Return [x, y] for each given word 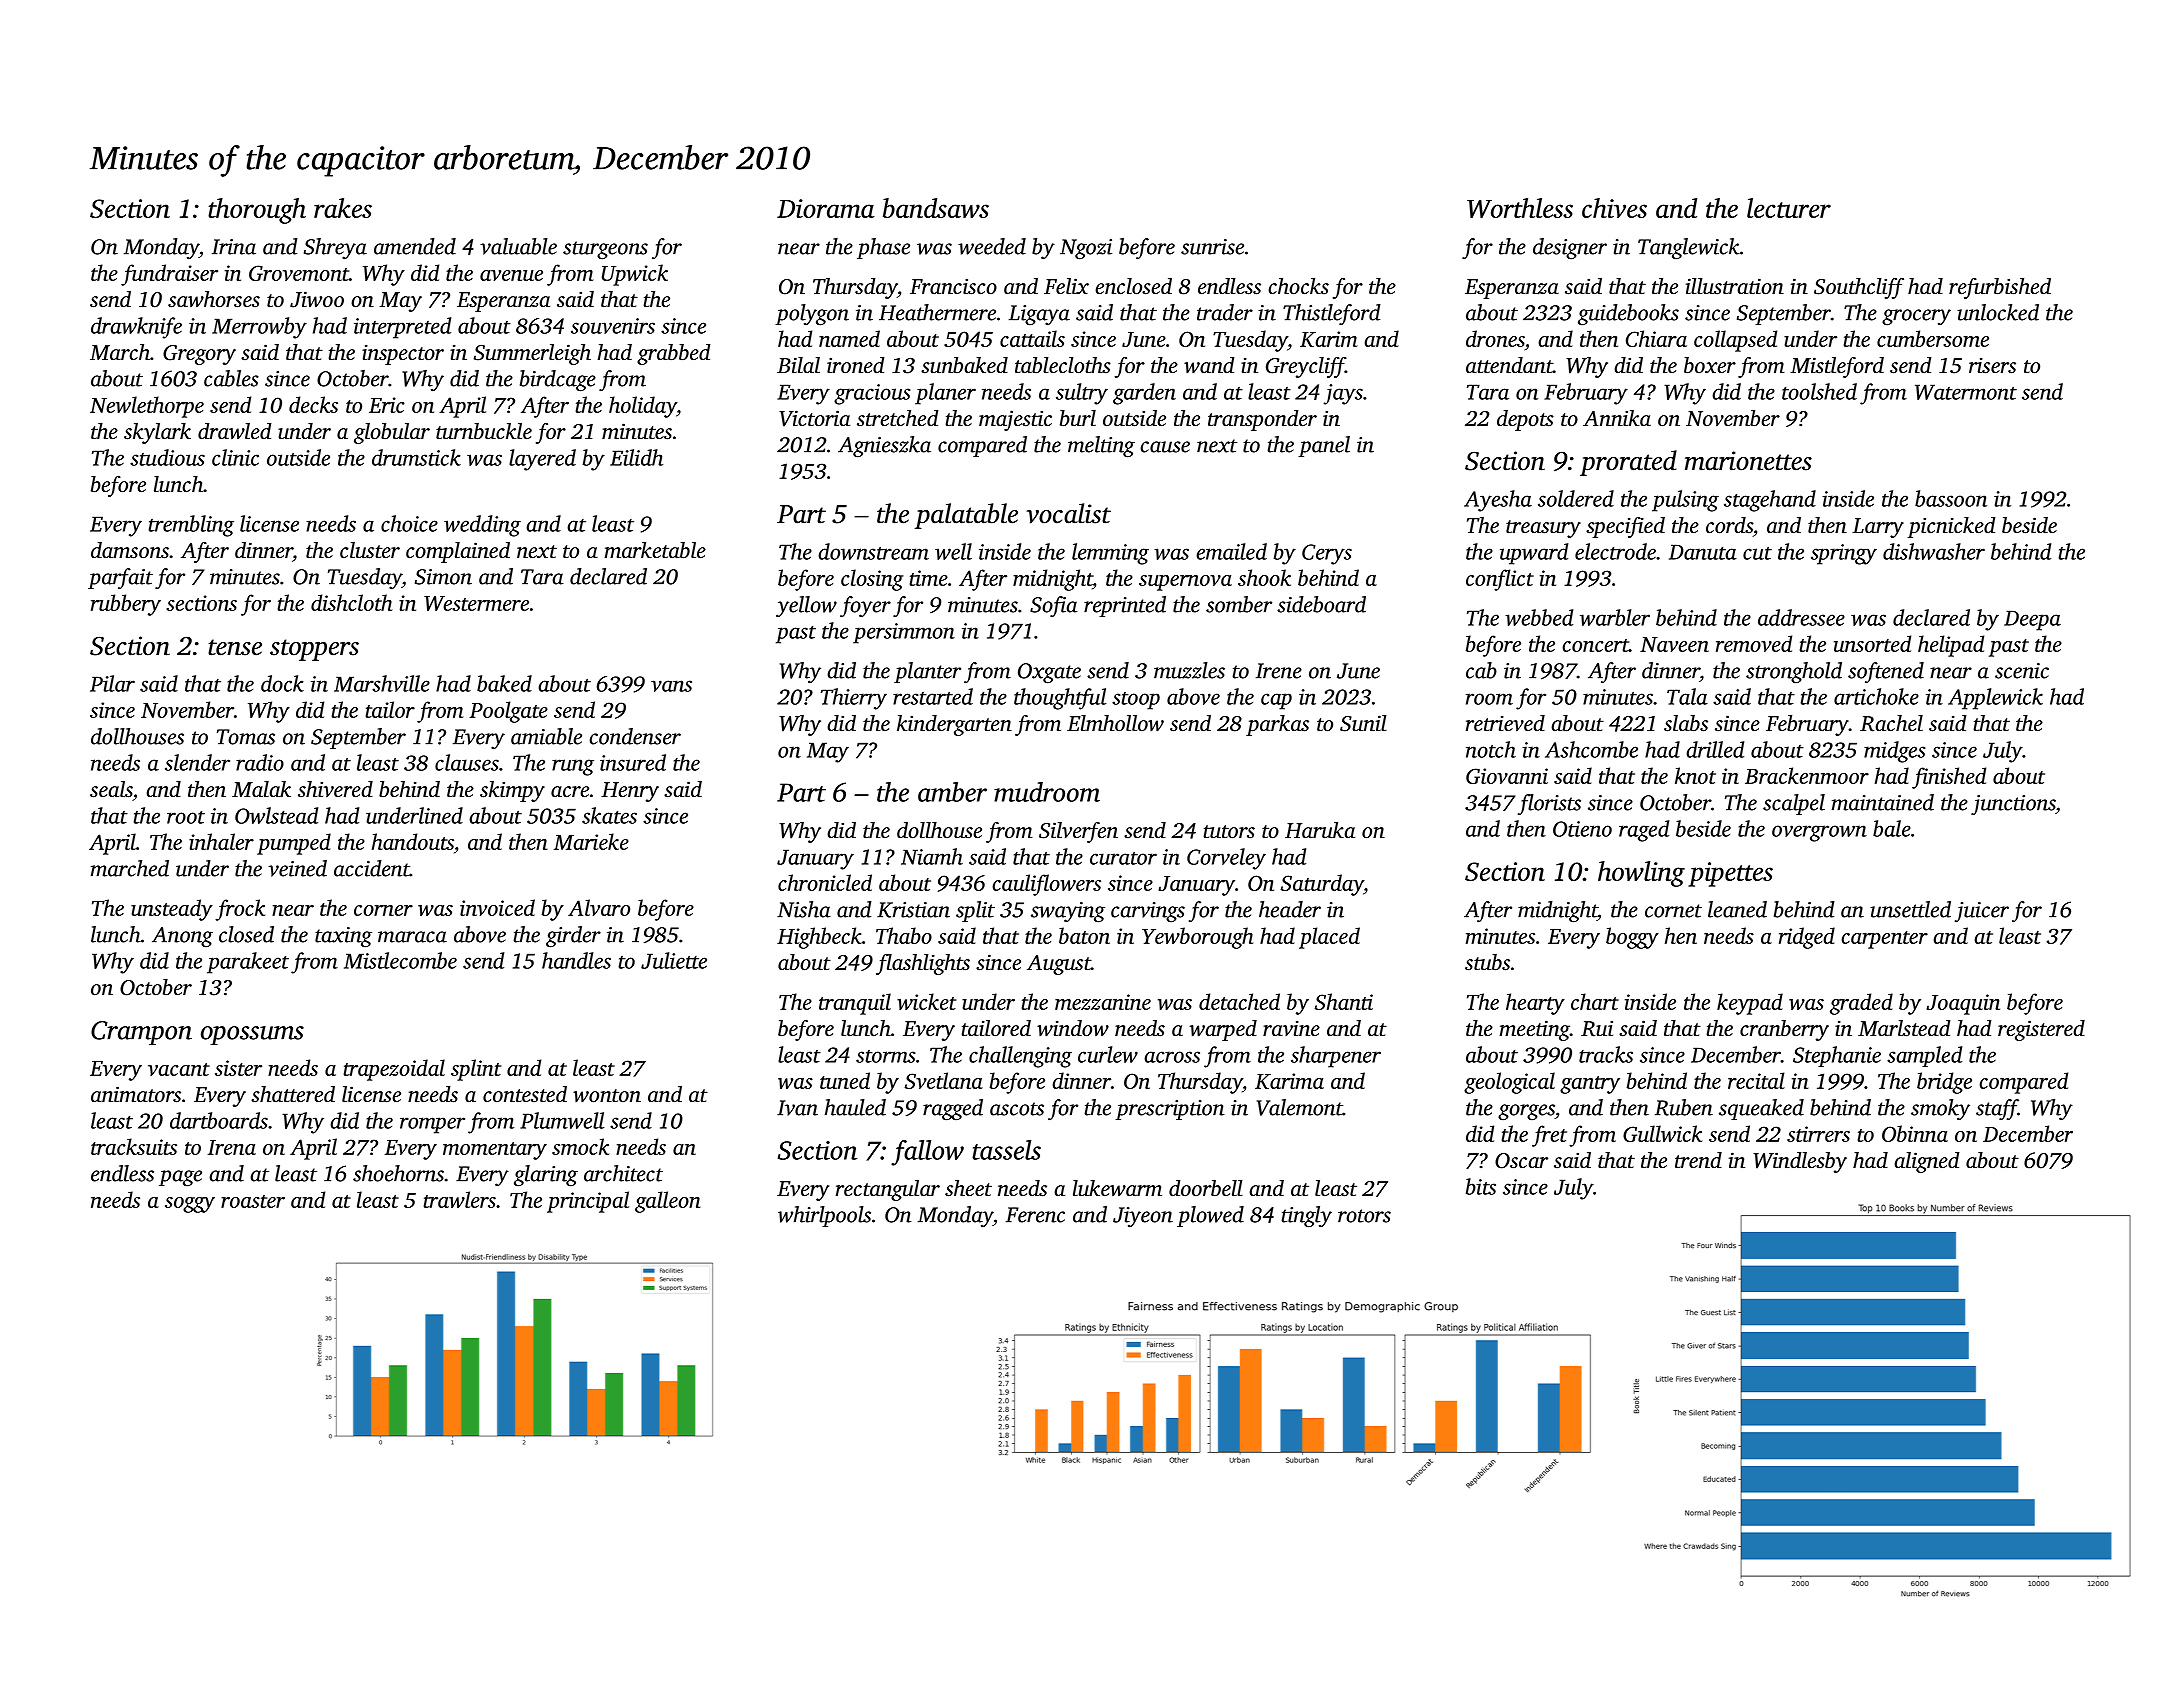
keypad [1750, 1004]
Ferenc [1035, 1215]
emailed [1231, 551]
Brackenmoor [1807, 775]
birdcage [558, 381]
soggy [190, 1205]
